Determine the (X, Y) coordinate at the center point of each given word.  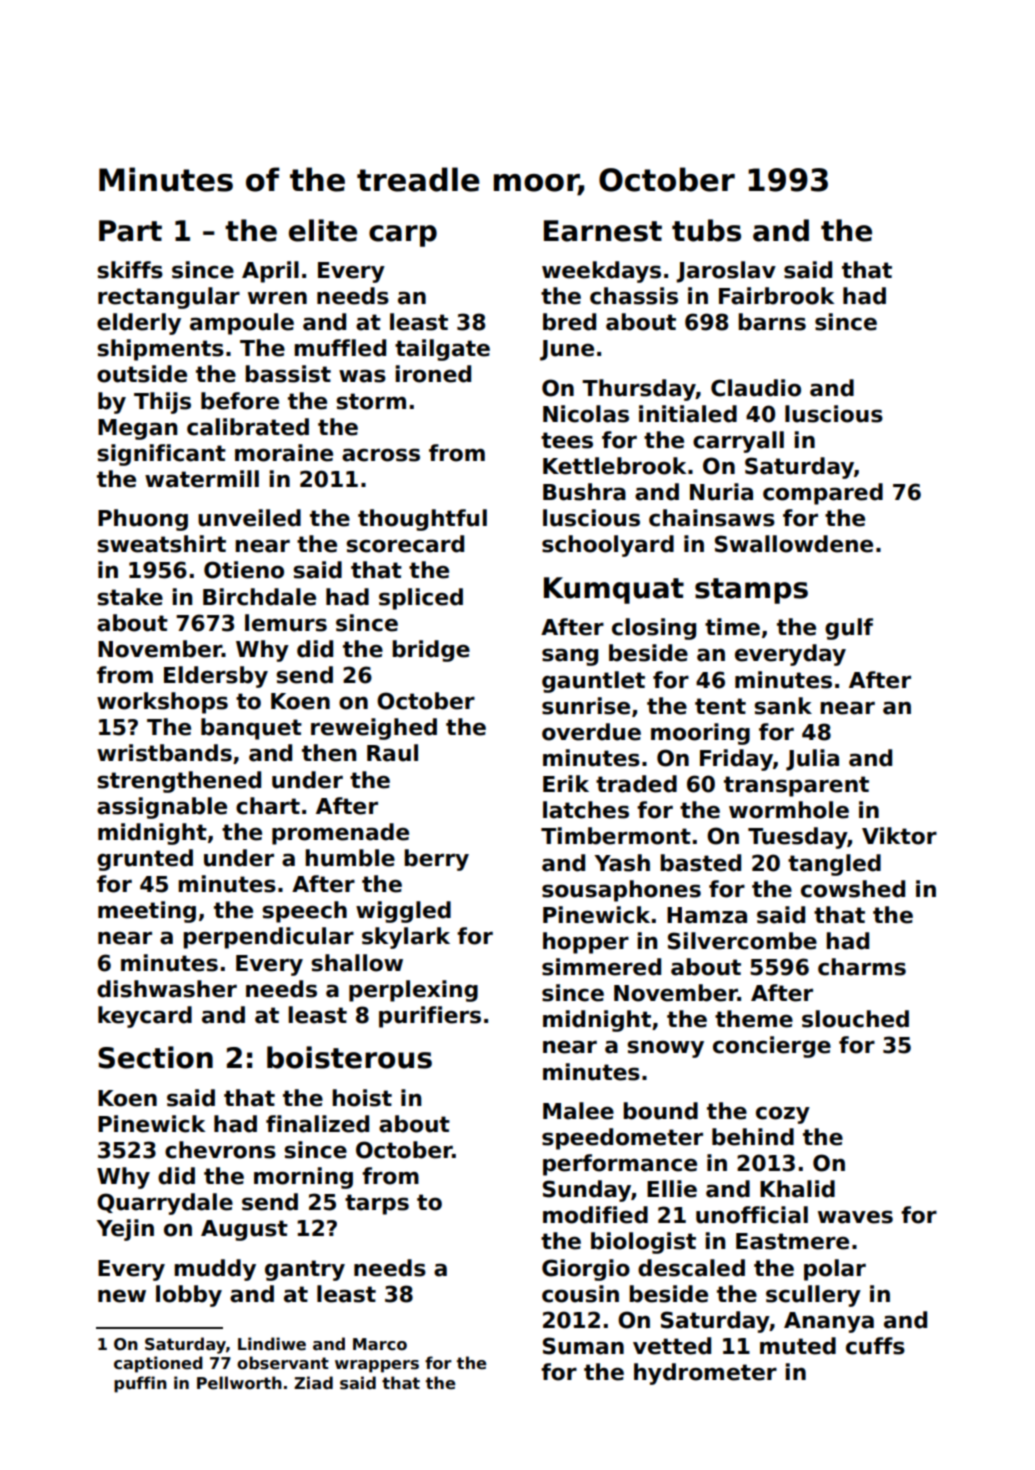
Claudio (756, 388)
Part (130, 231)
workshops (162, 703)
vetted (672, 1346)
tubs (706, 230)
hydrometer (705, 1374)
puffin (140, 1384)
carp (403, 236)
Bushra (584, 492)
